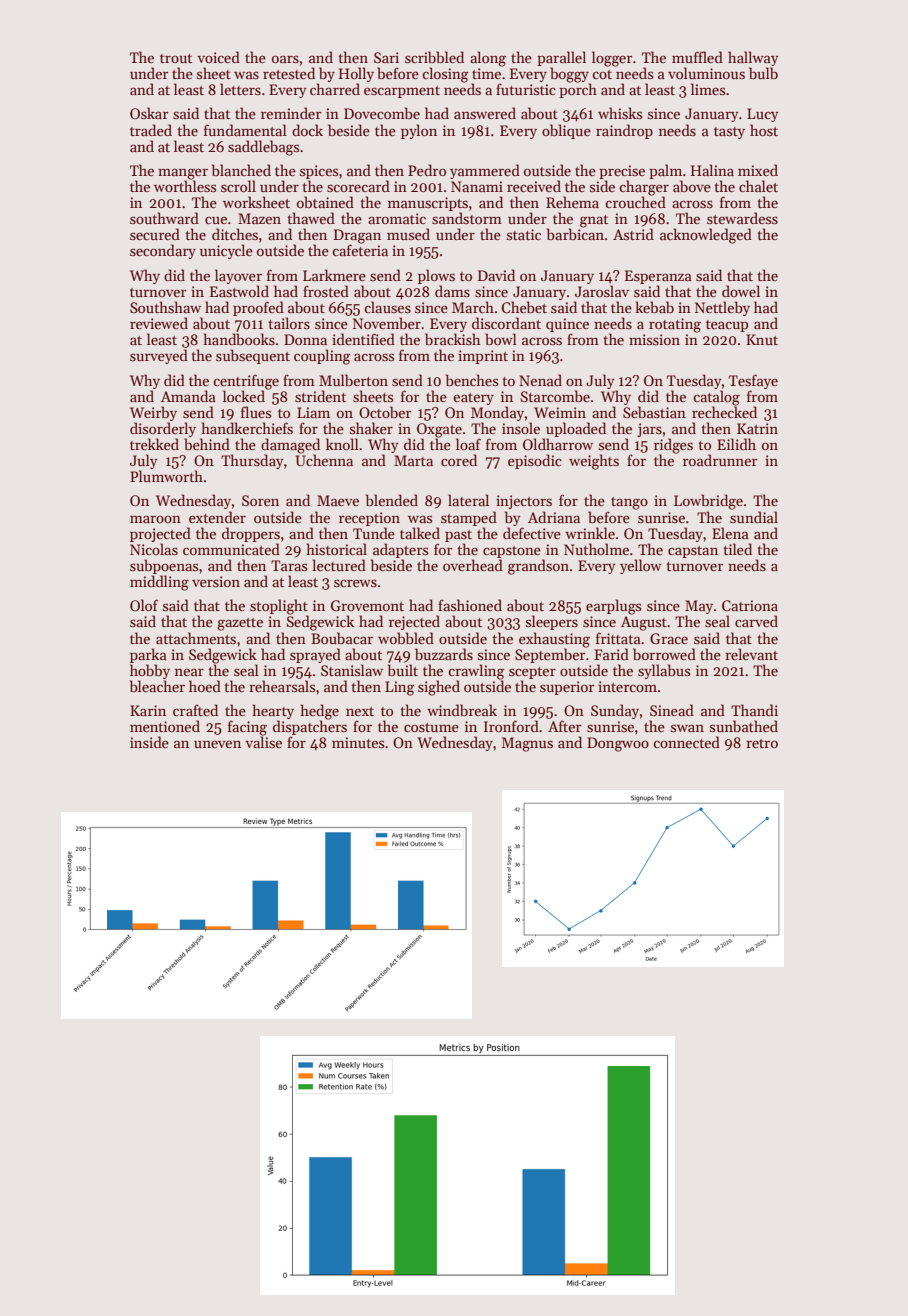  Describe the element at coordinates (758, 186) in the screenshot. I see `chalet` at that location.
